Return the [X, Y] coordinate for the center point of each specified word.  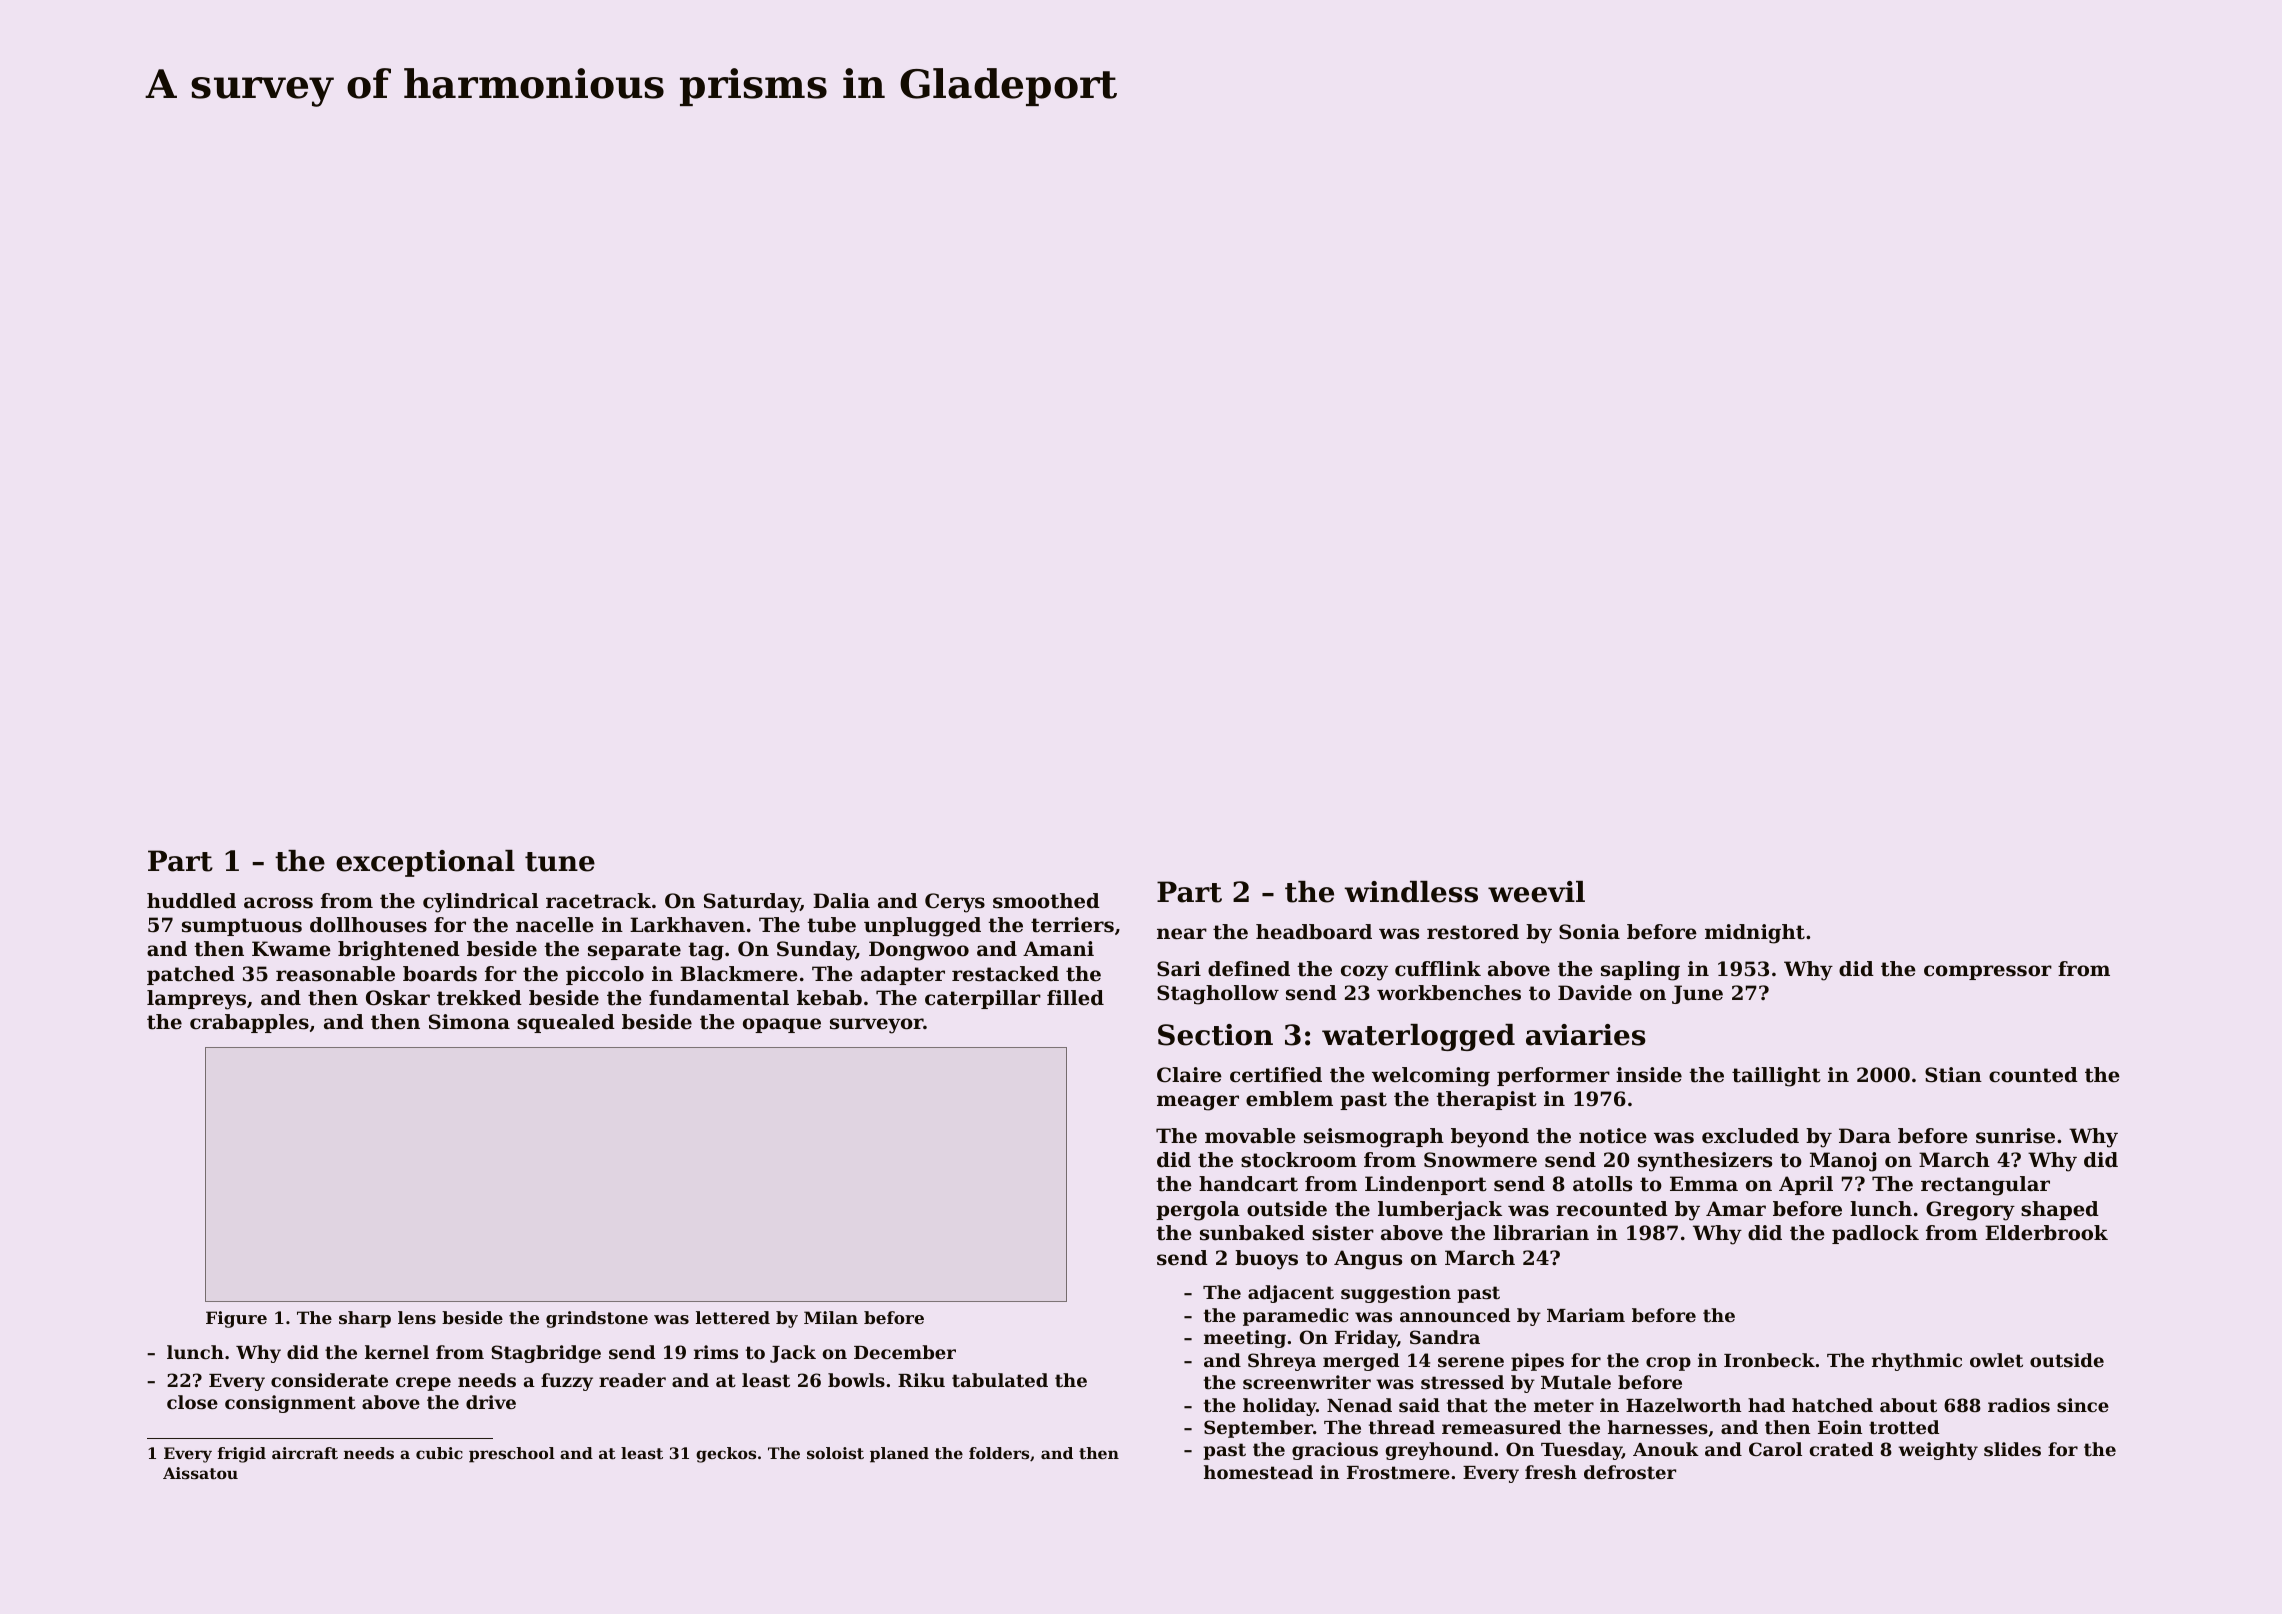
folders [999, 1453]
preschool [512, 1455]
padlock [1875, 1234]
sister [1343, 1233]
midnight [1755, 934]
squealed [566, 1023]
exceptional [425, 863]
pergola [1198, 1211]
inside [1649, 1075]
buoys [1266, 1260]
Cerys [955, 903]
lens [417, 1317]
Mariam [1586, 1315]
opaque [782, 1025]
